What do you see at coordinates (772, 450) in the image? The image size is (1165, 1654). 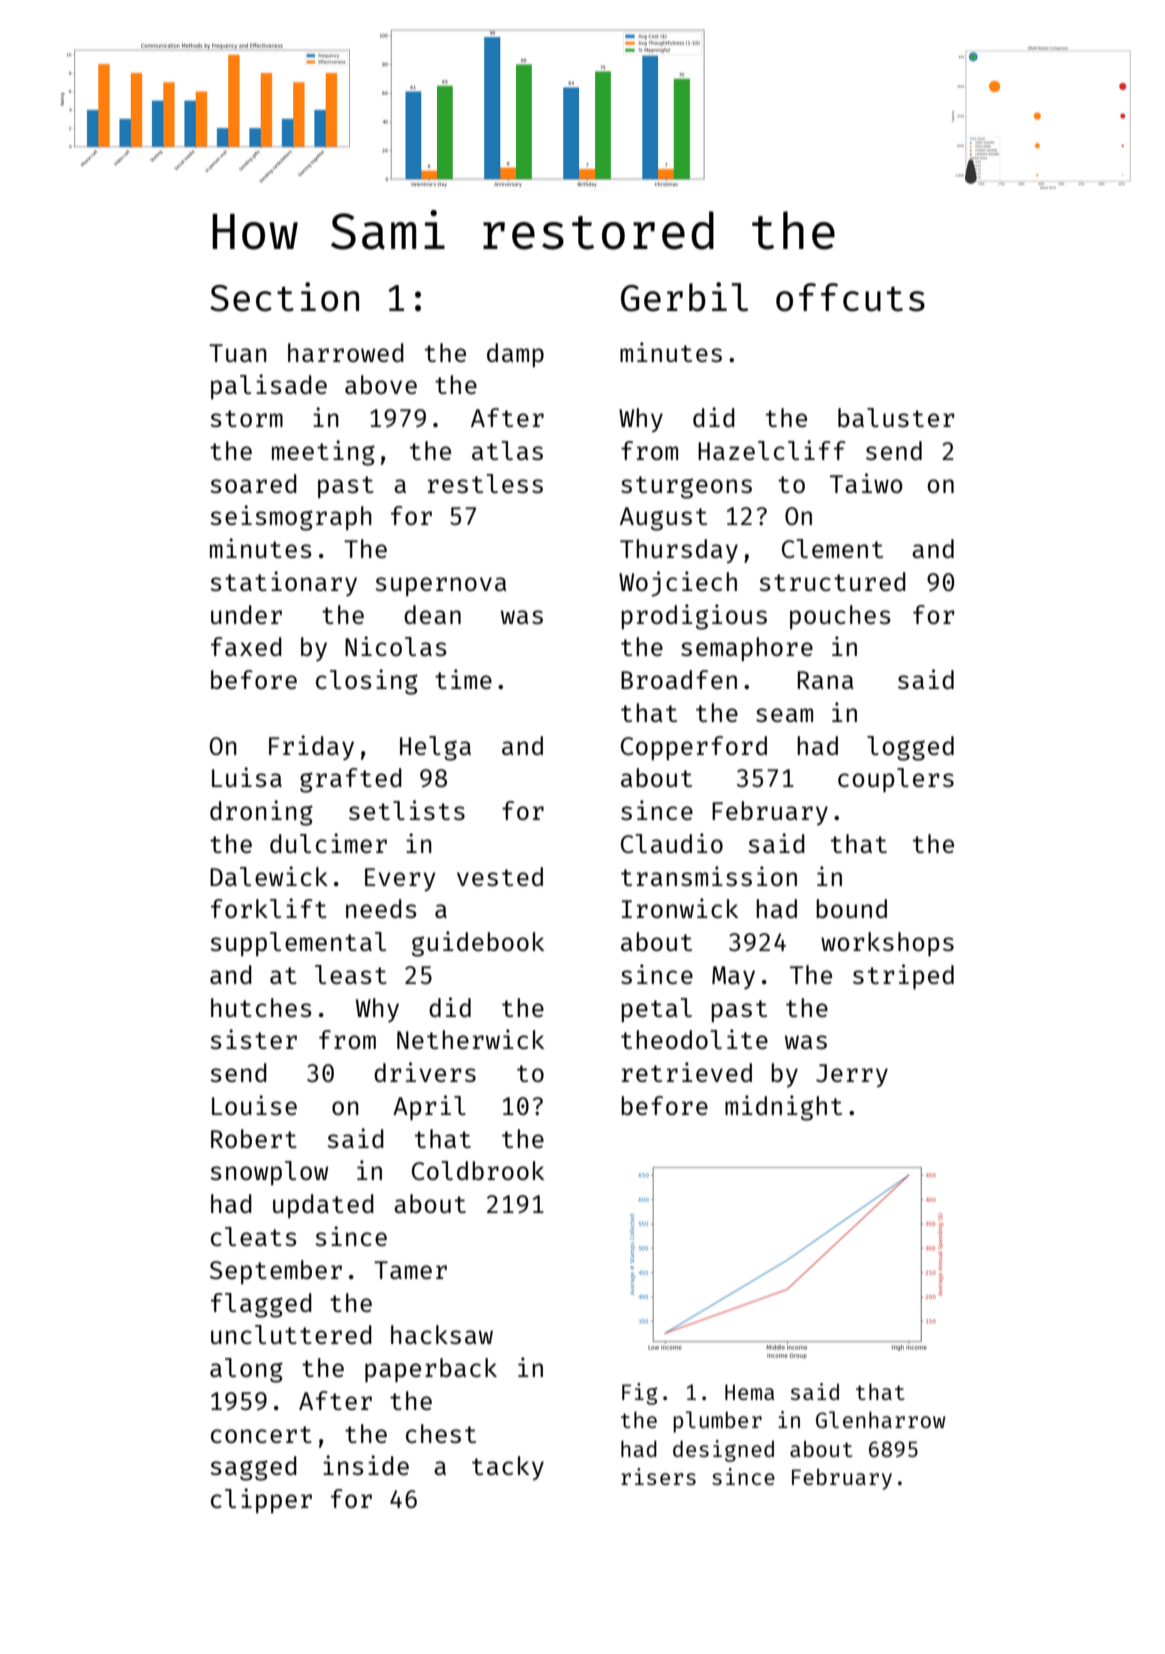 I see `Hazelcliff` at bounding box center [772, 450].
